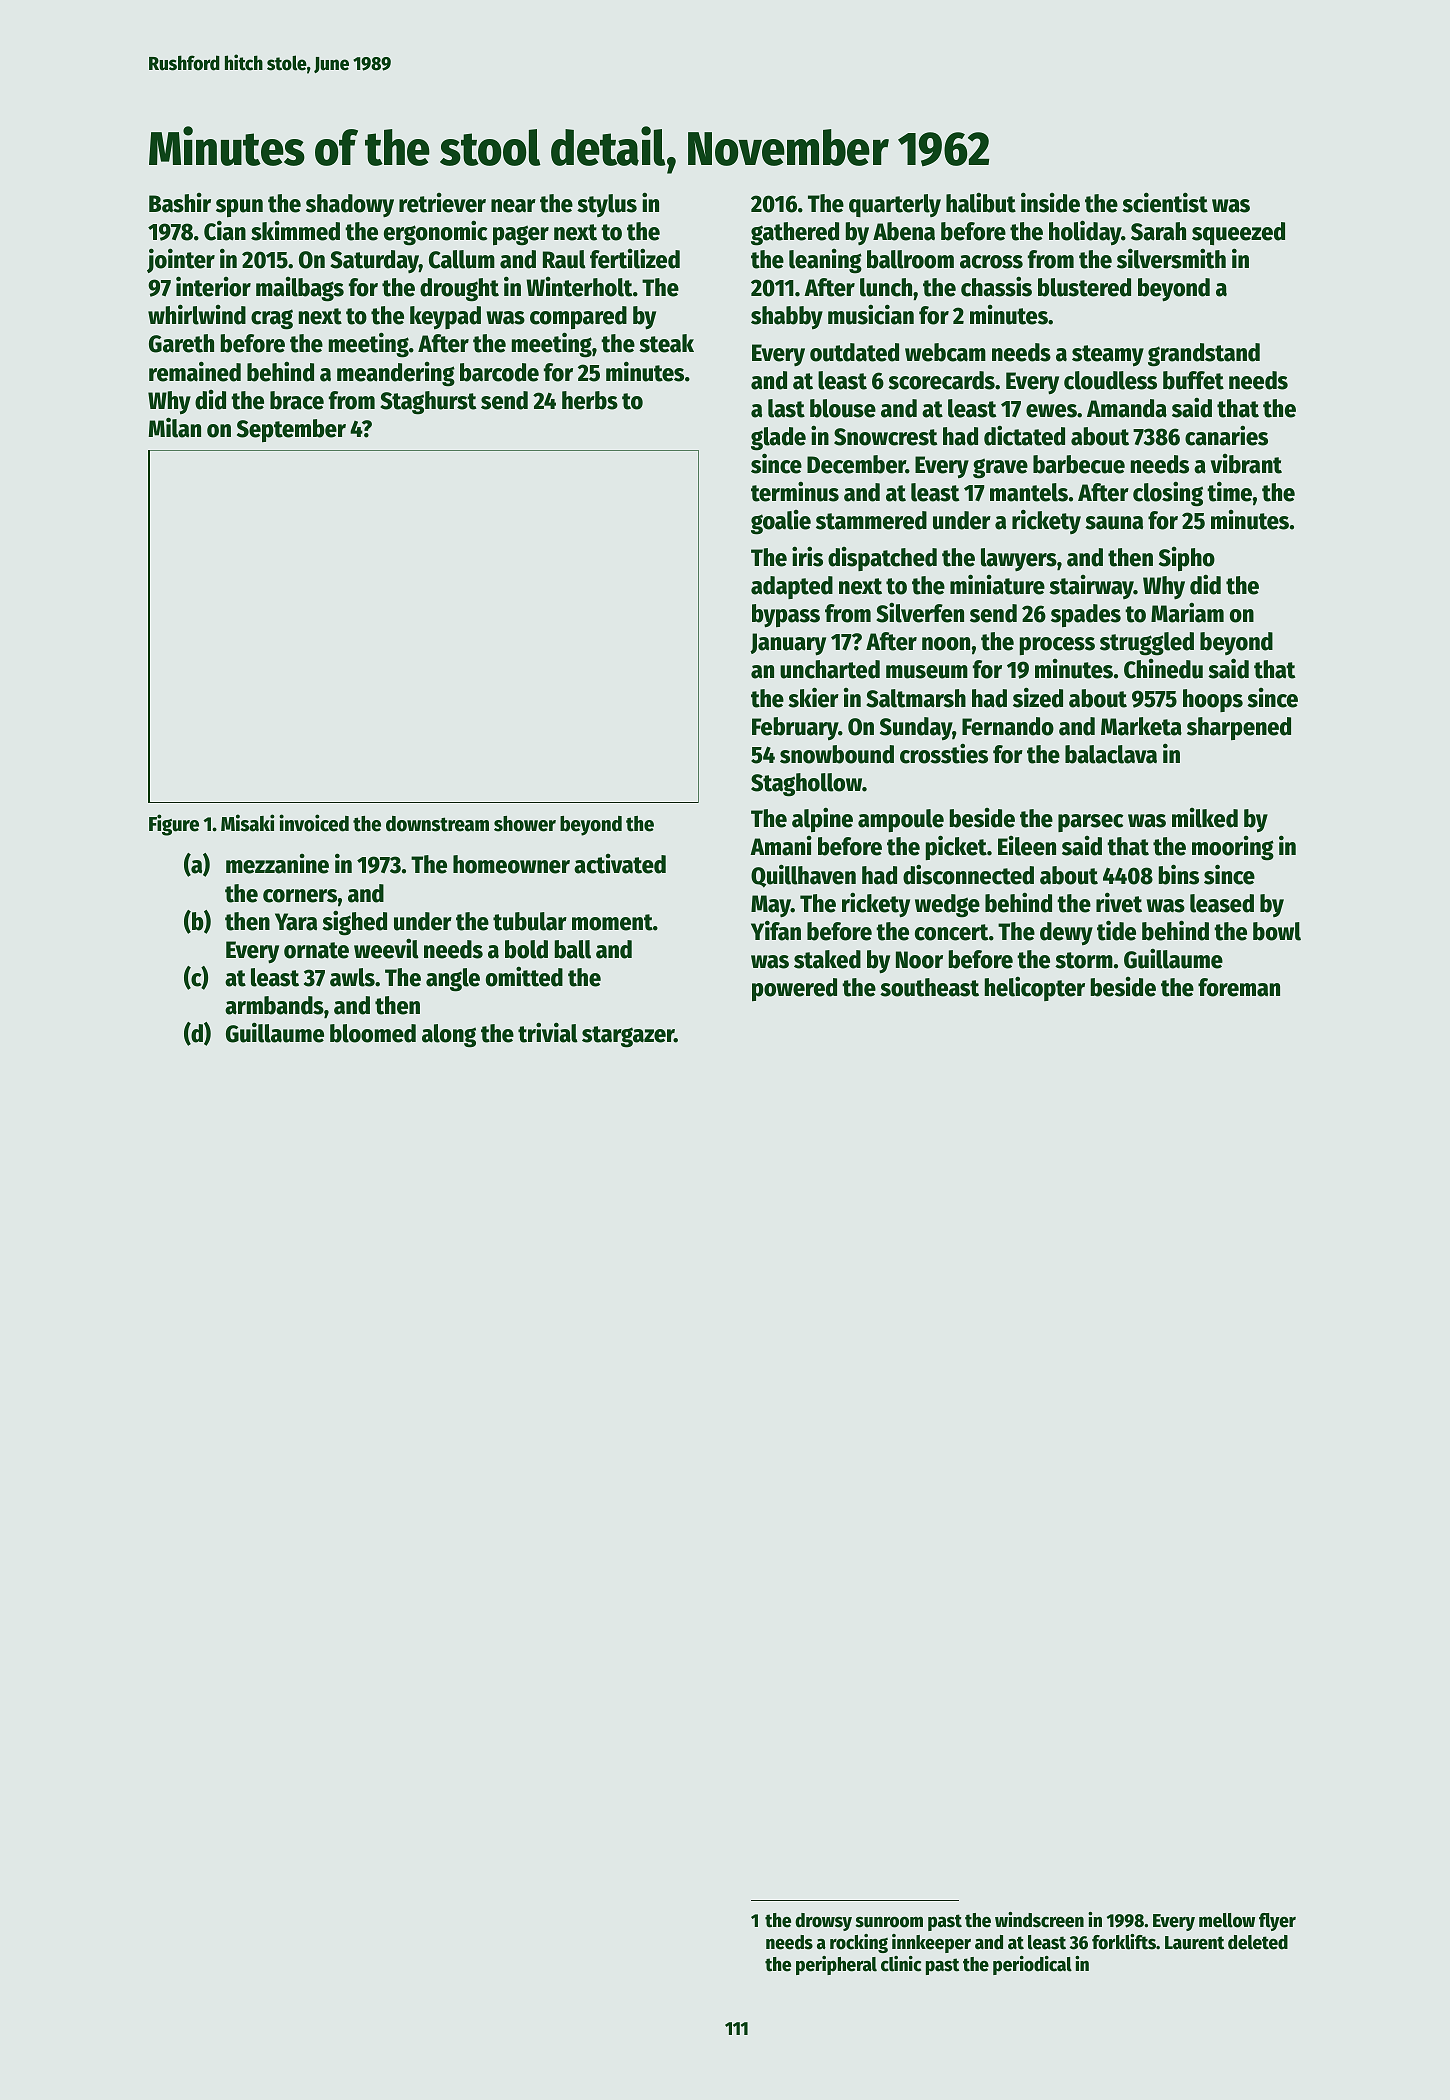 The image size is (1450, 2100). Describe the element at coordinates (628, 1037) in the image. I see `stargazer` at that location.
